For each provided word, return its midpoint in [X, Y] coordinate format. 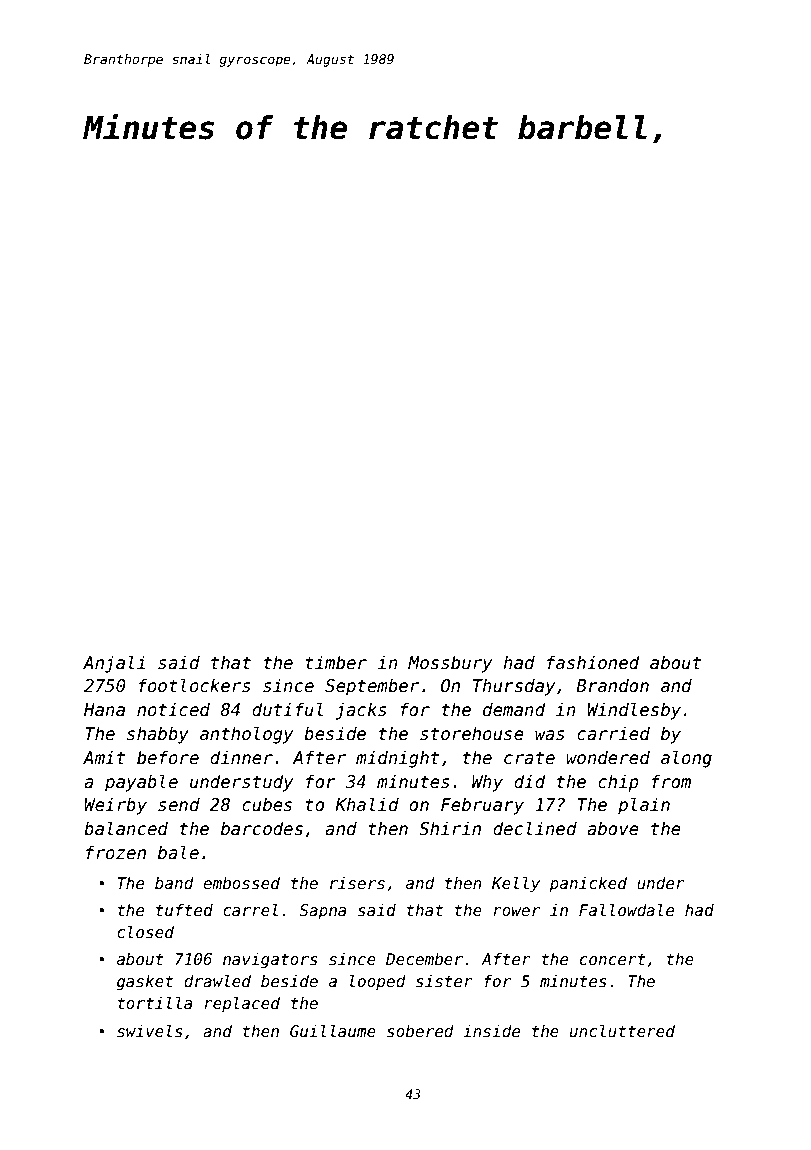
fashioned [593, 662]
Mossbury [450, 664]
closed [145, 932]
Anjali [114, 664]
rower [516, 911]
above [613, 828]
